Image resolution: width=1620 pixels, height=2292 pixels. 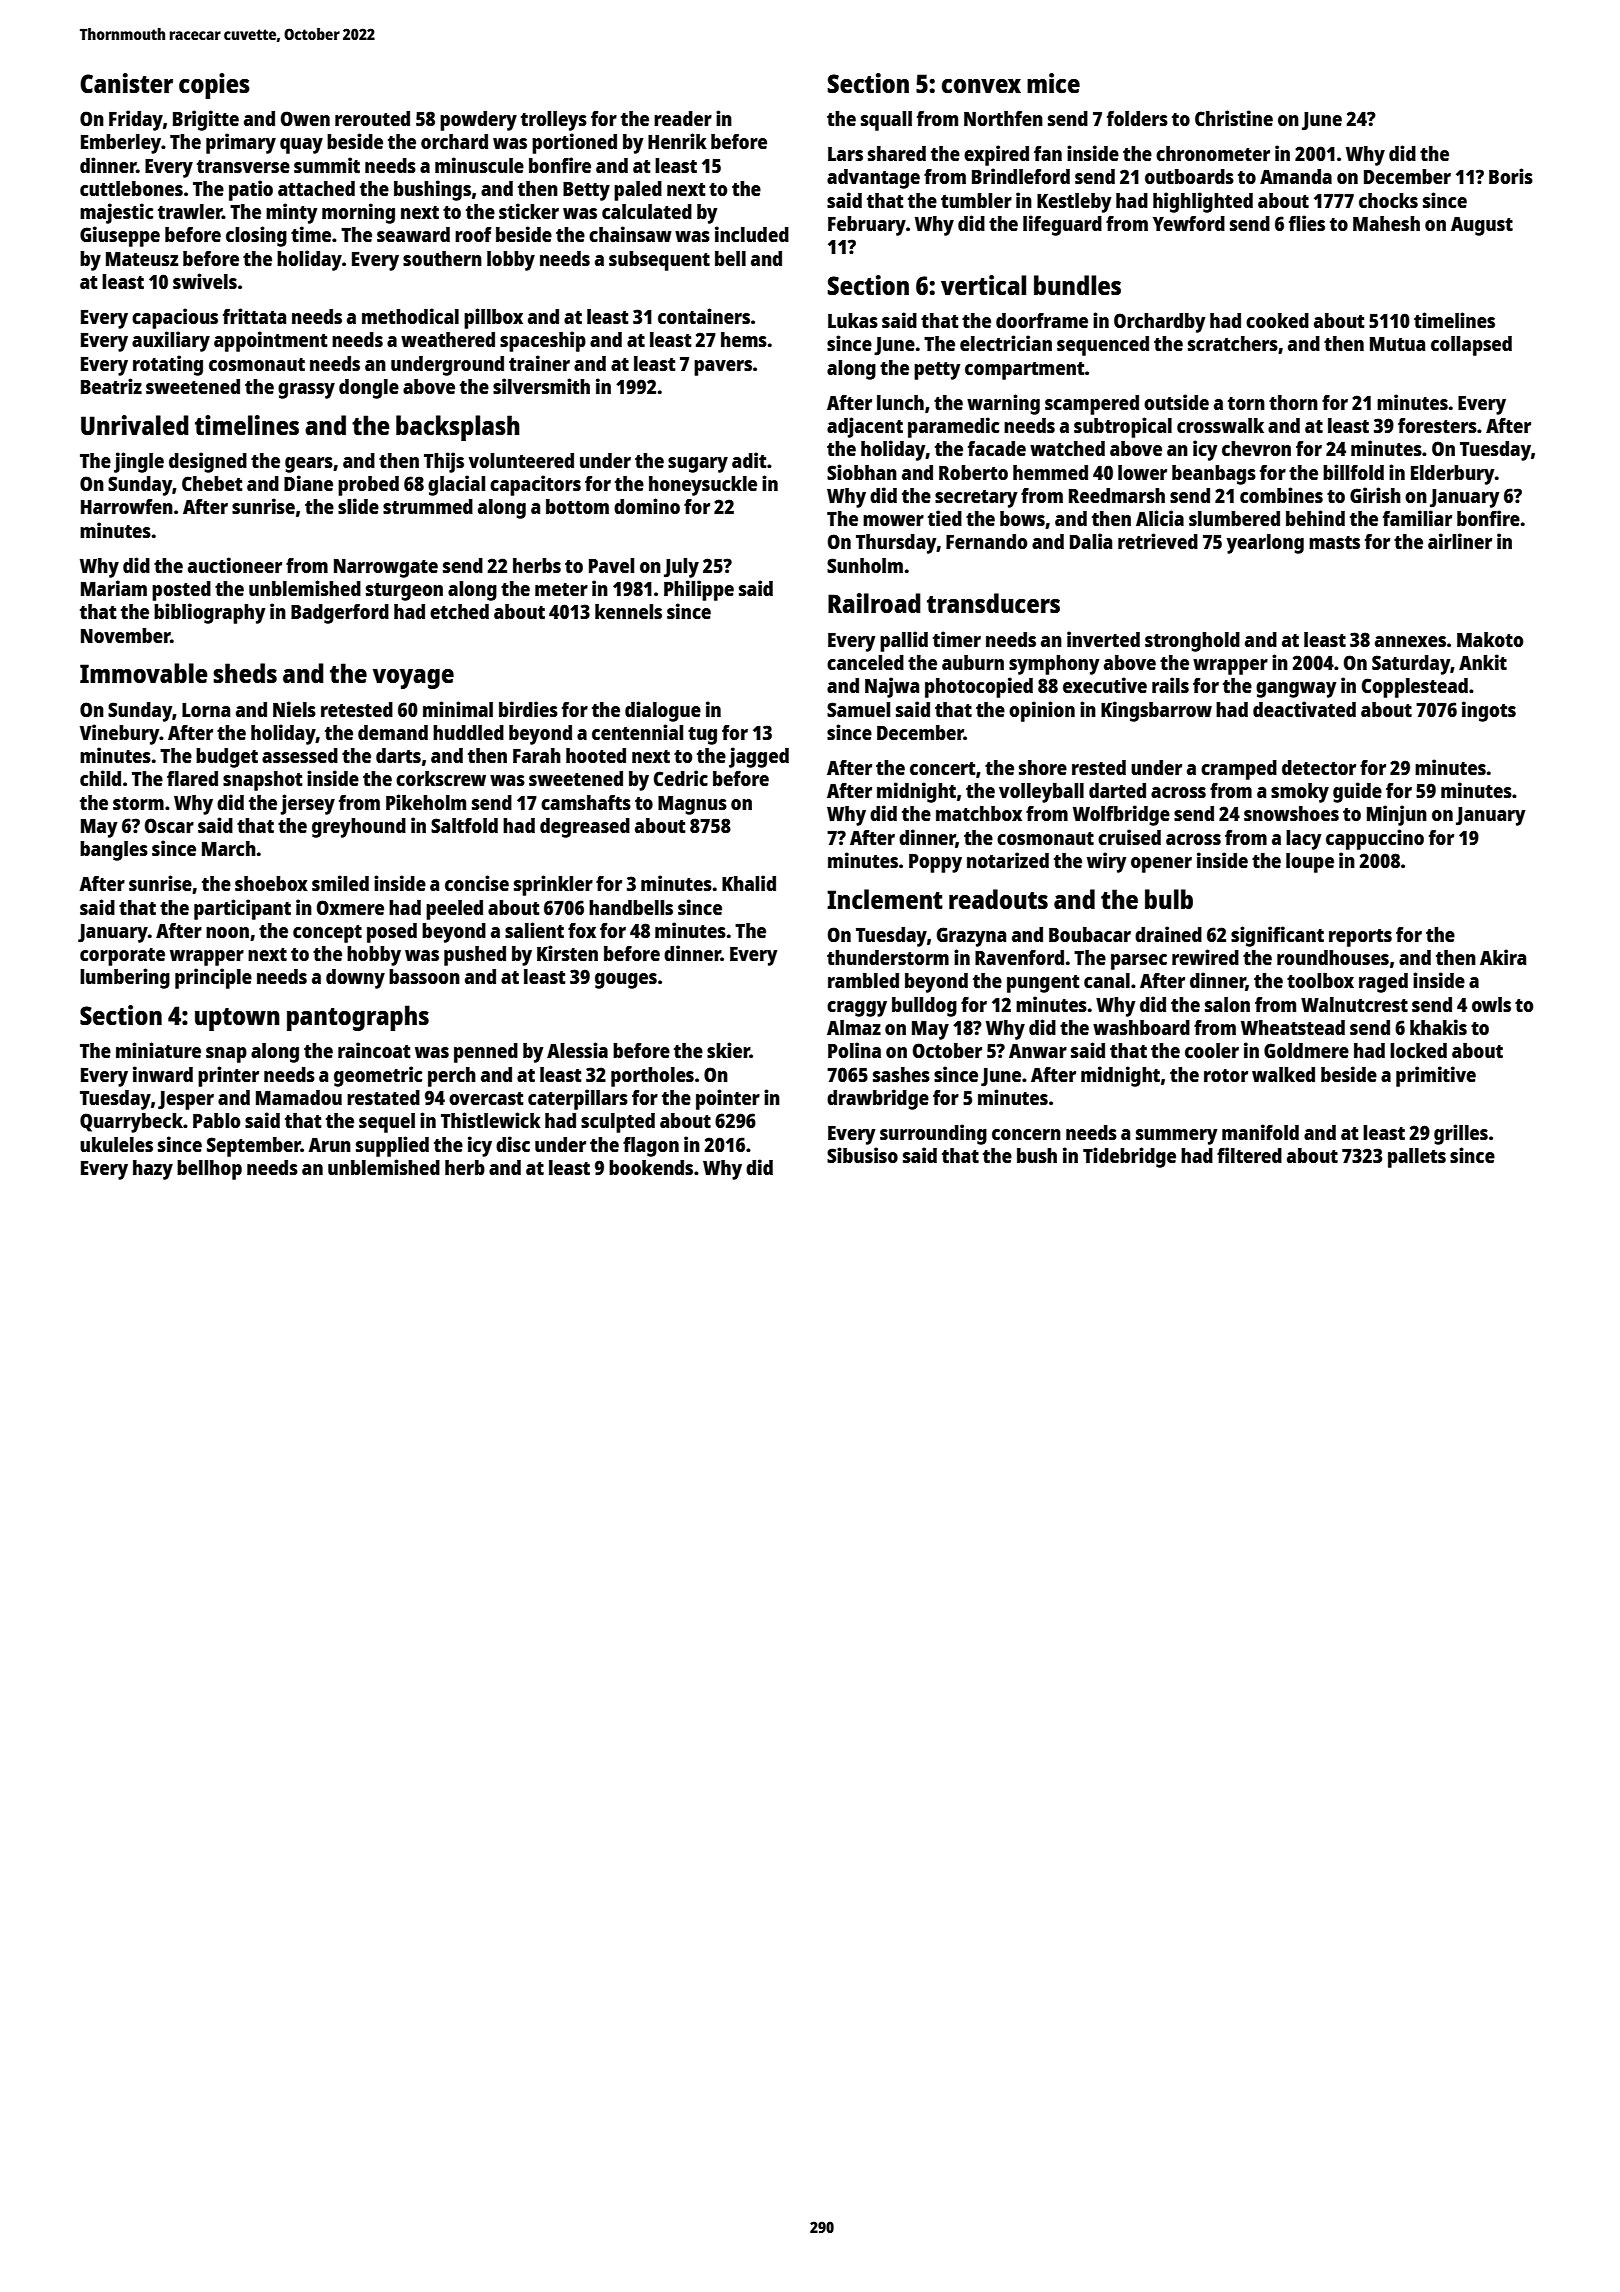 I want to click on Magnus, so click(x=692, y=805).
